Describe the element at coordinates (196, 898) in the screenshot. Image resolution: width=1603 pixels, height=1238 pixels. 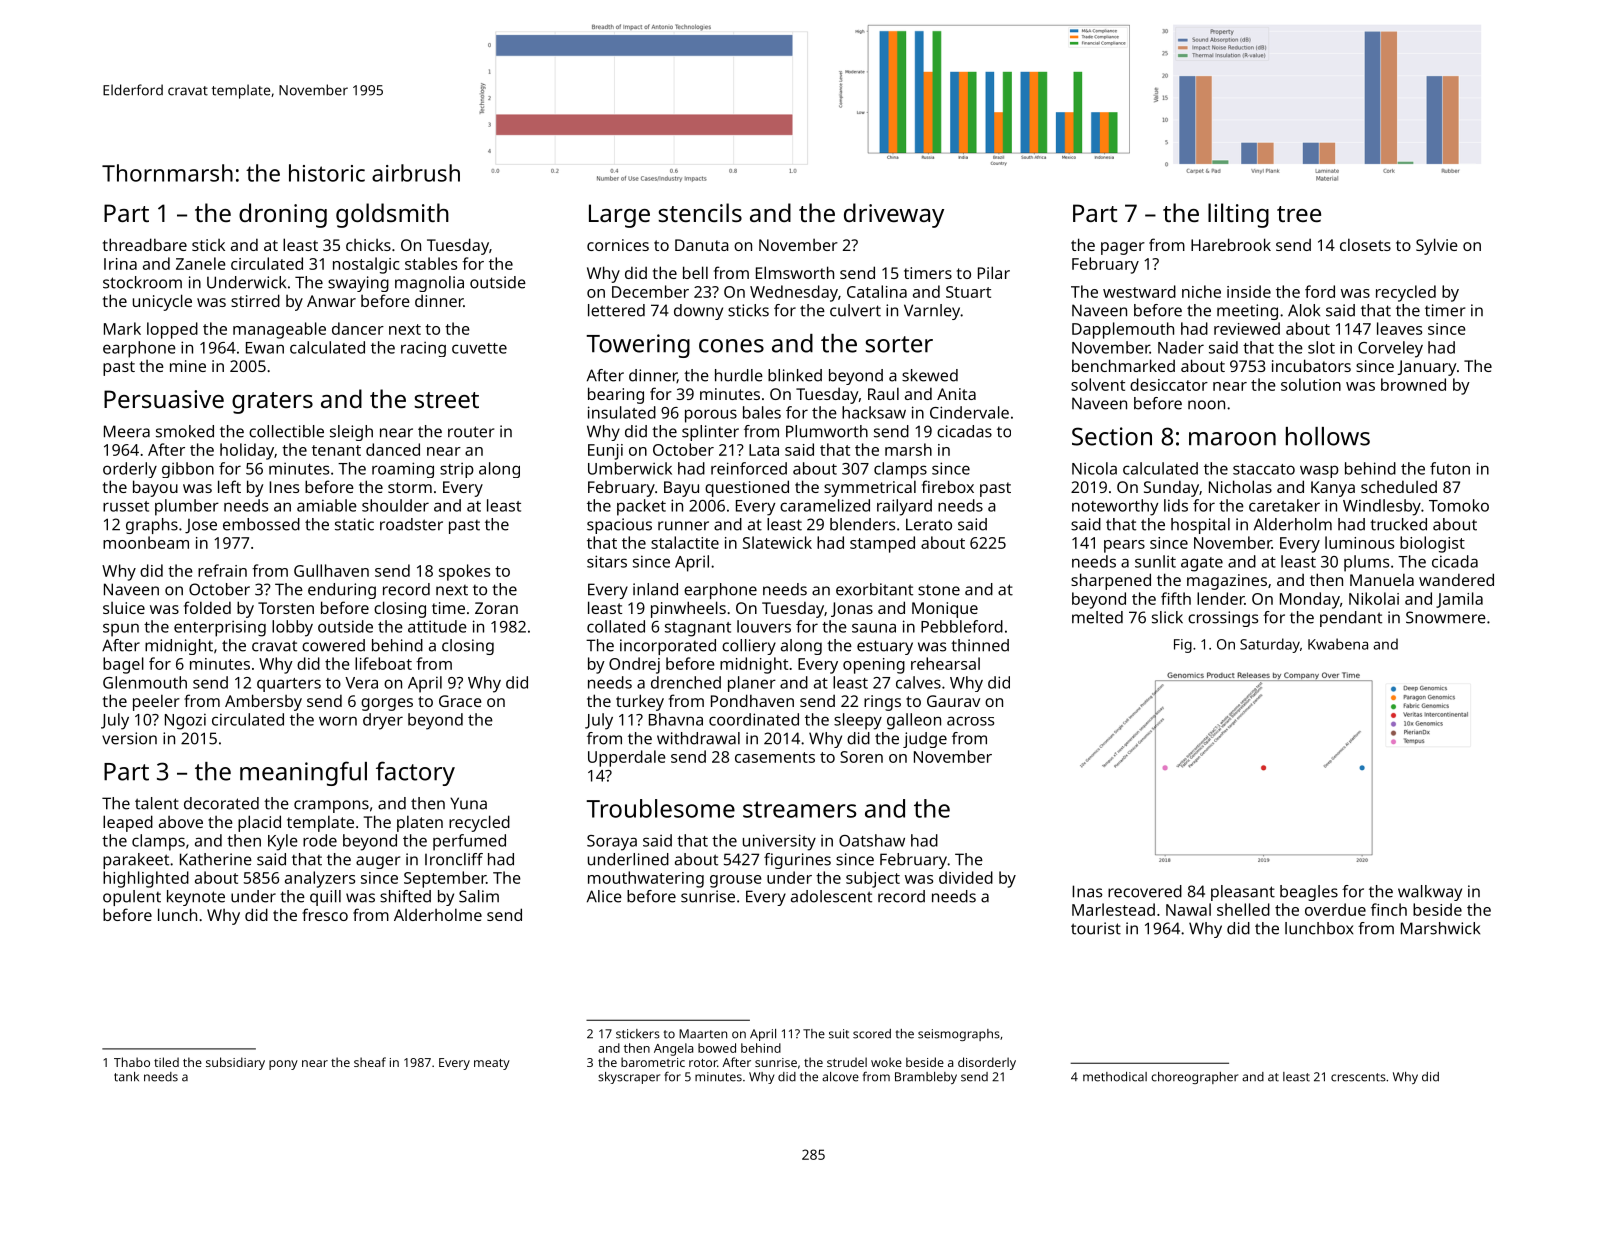
I see `keynote` at that location.
